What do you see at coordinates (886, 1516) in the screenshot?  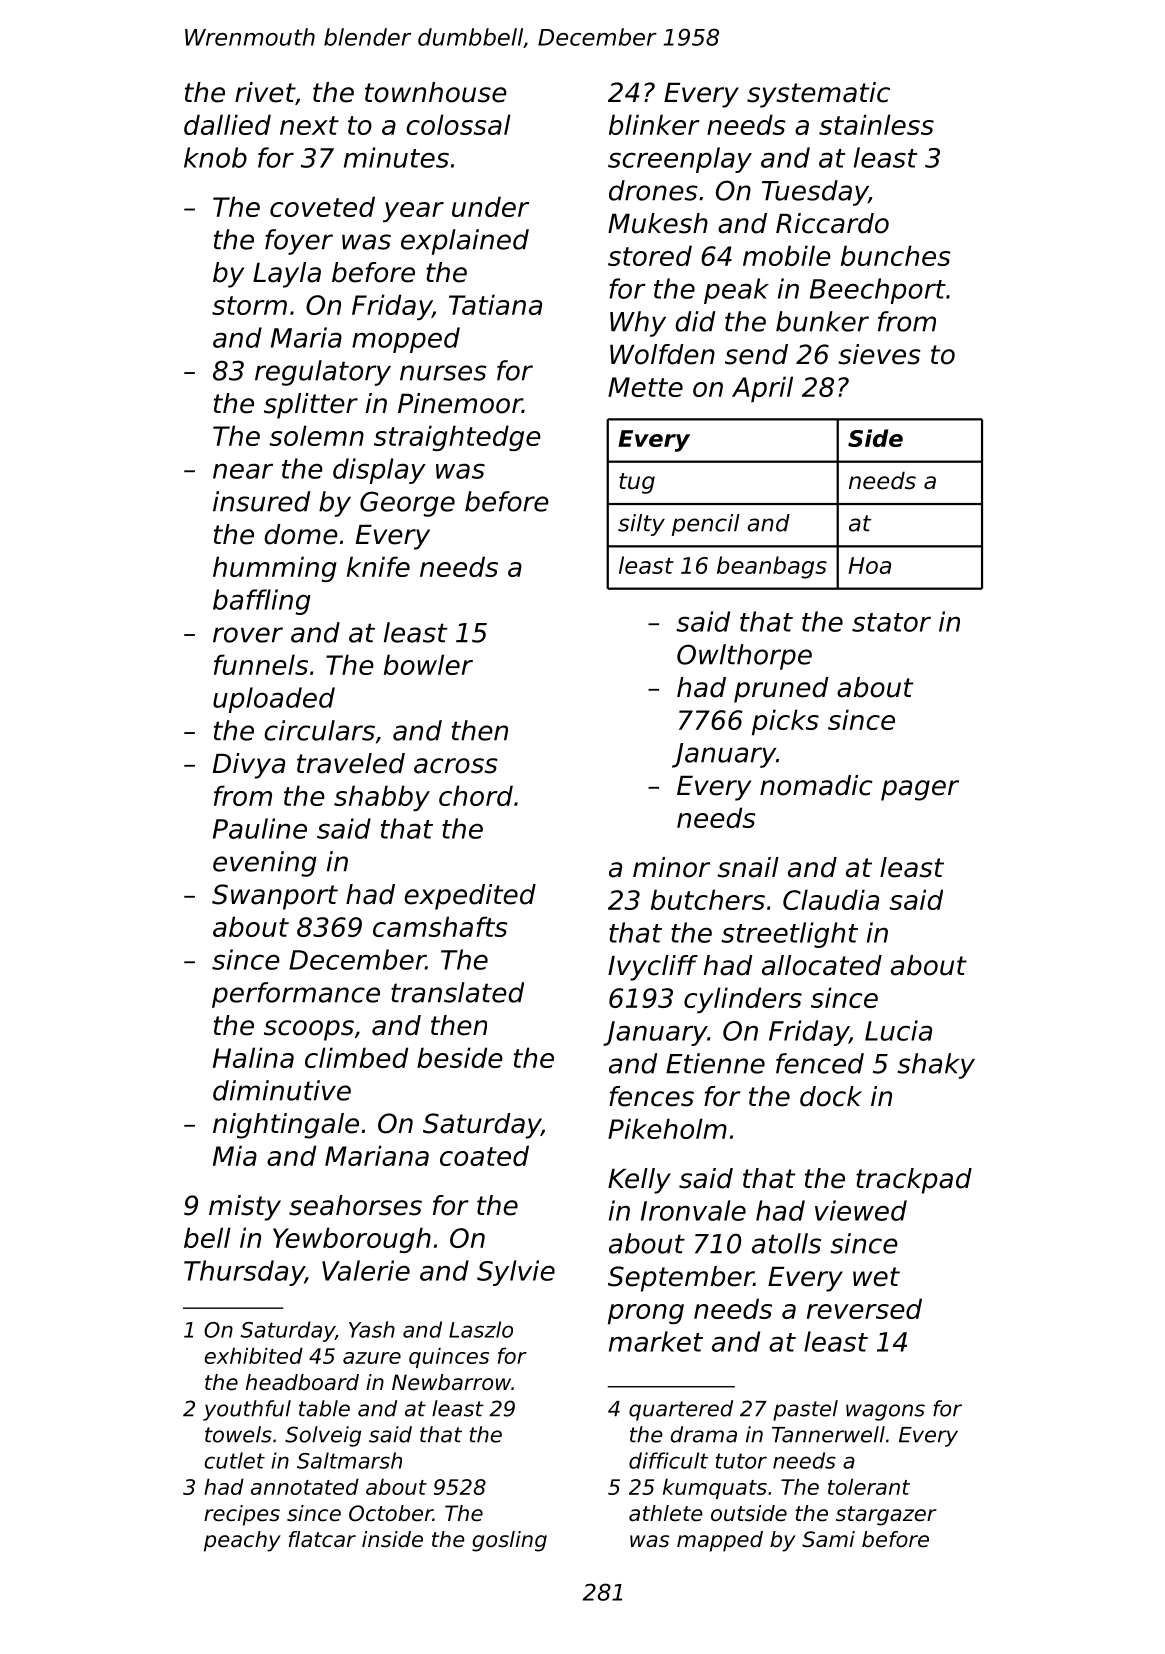 I see `stargazer` at bounding box center [886, 1516].
